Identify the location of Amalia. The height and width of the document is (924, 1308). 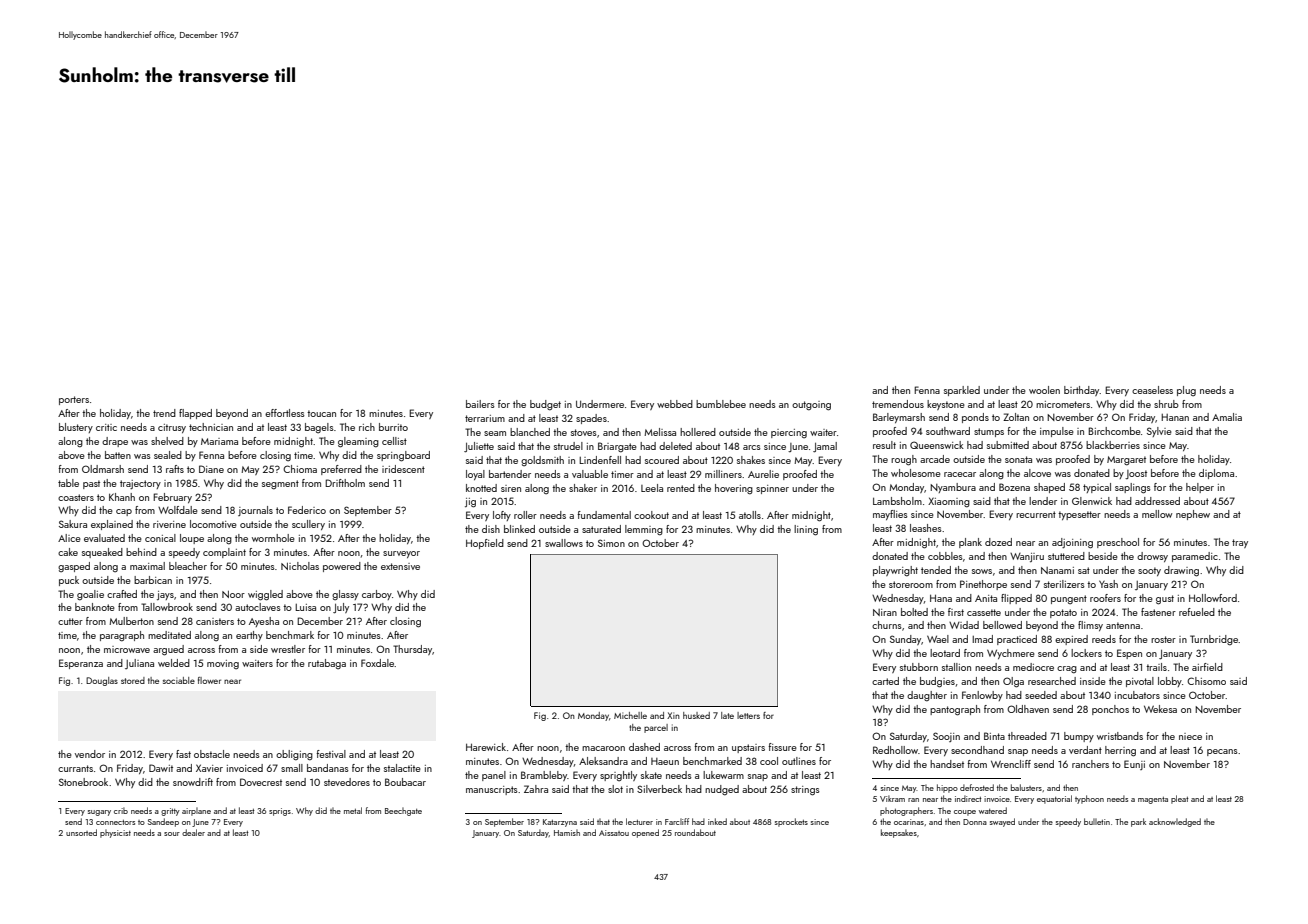
(1227, 417).
